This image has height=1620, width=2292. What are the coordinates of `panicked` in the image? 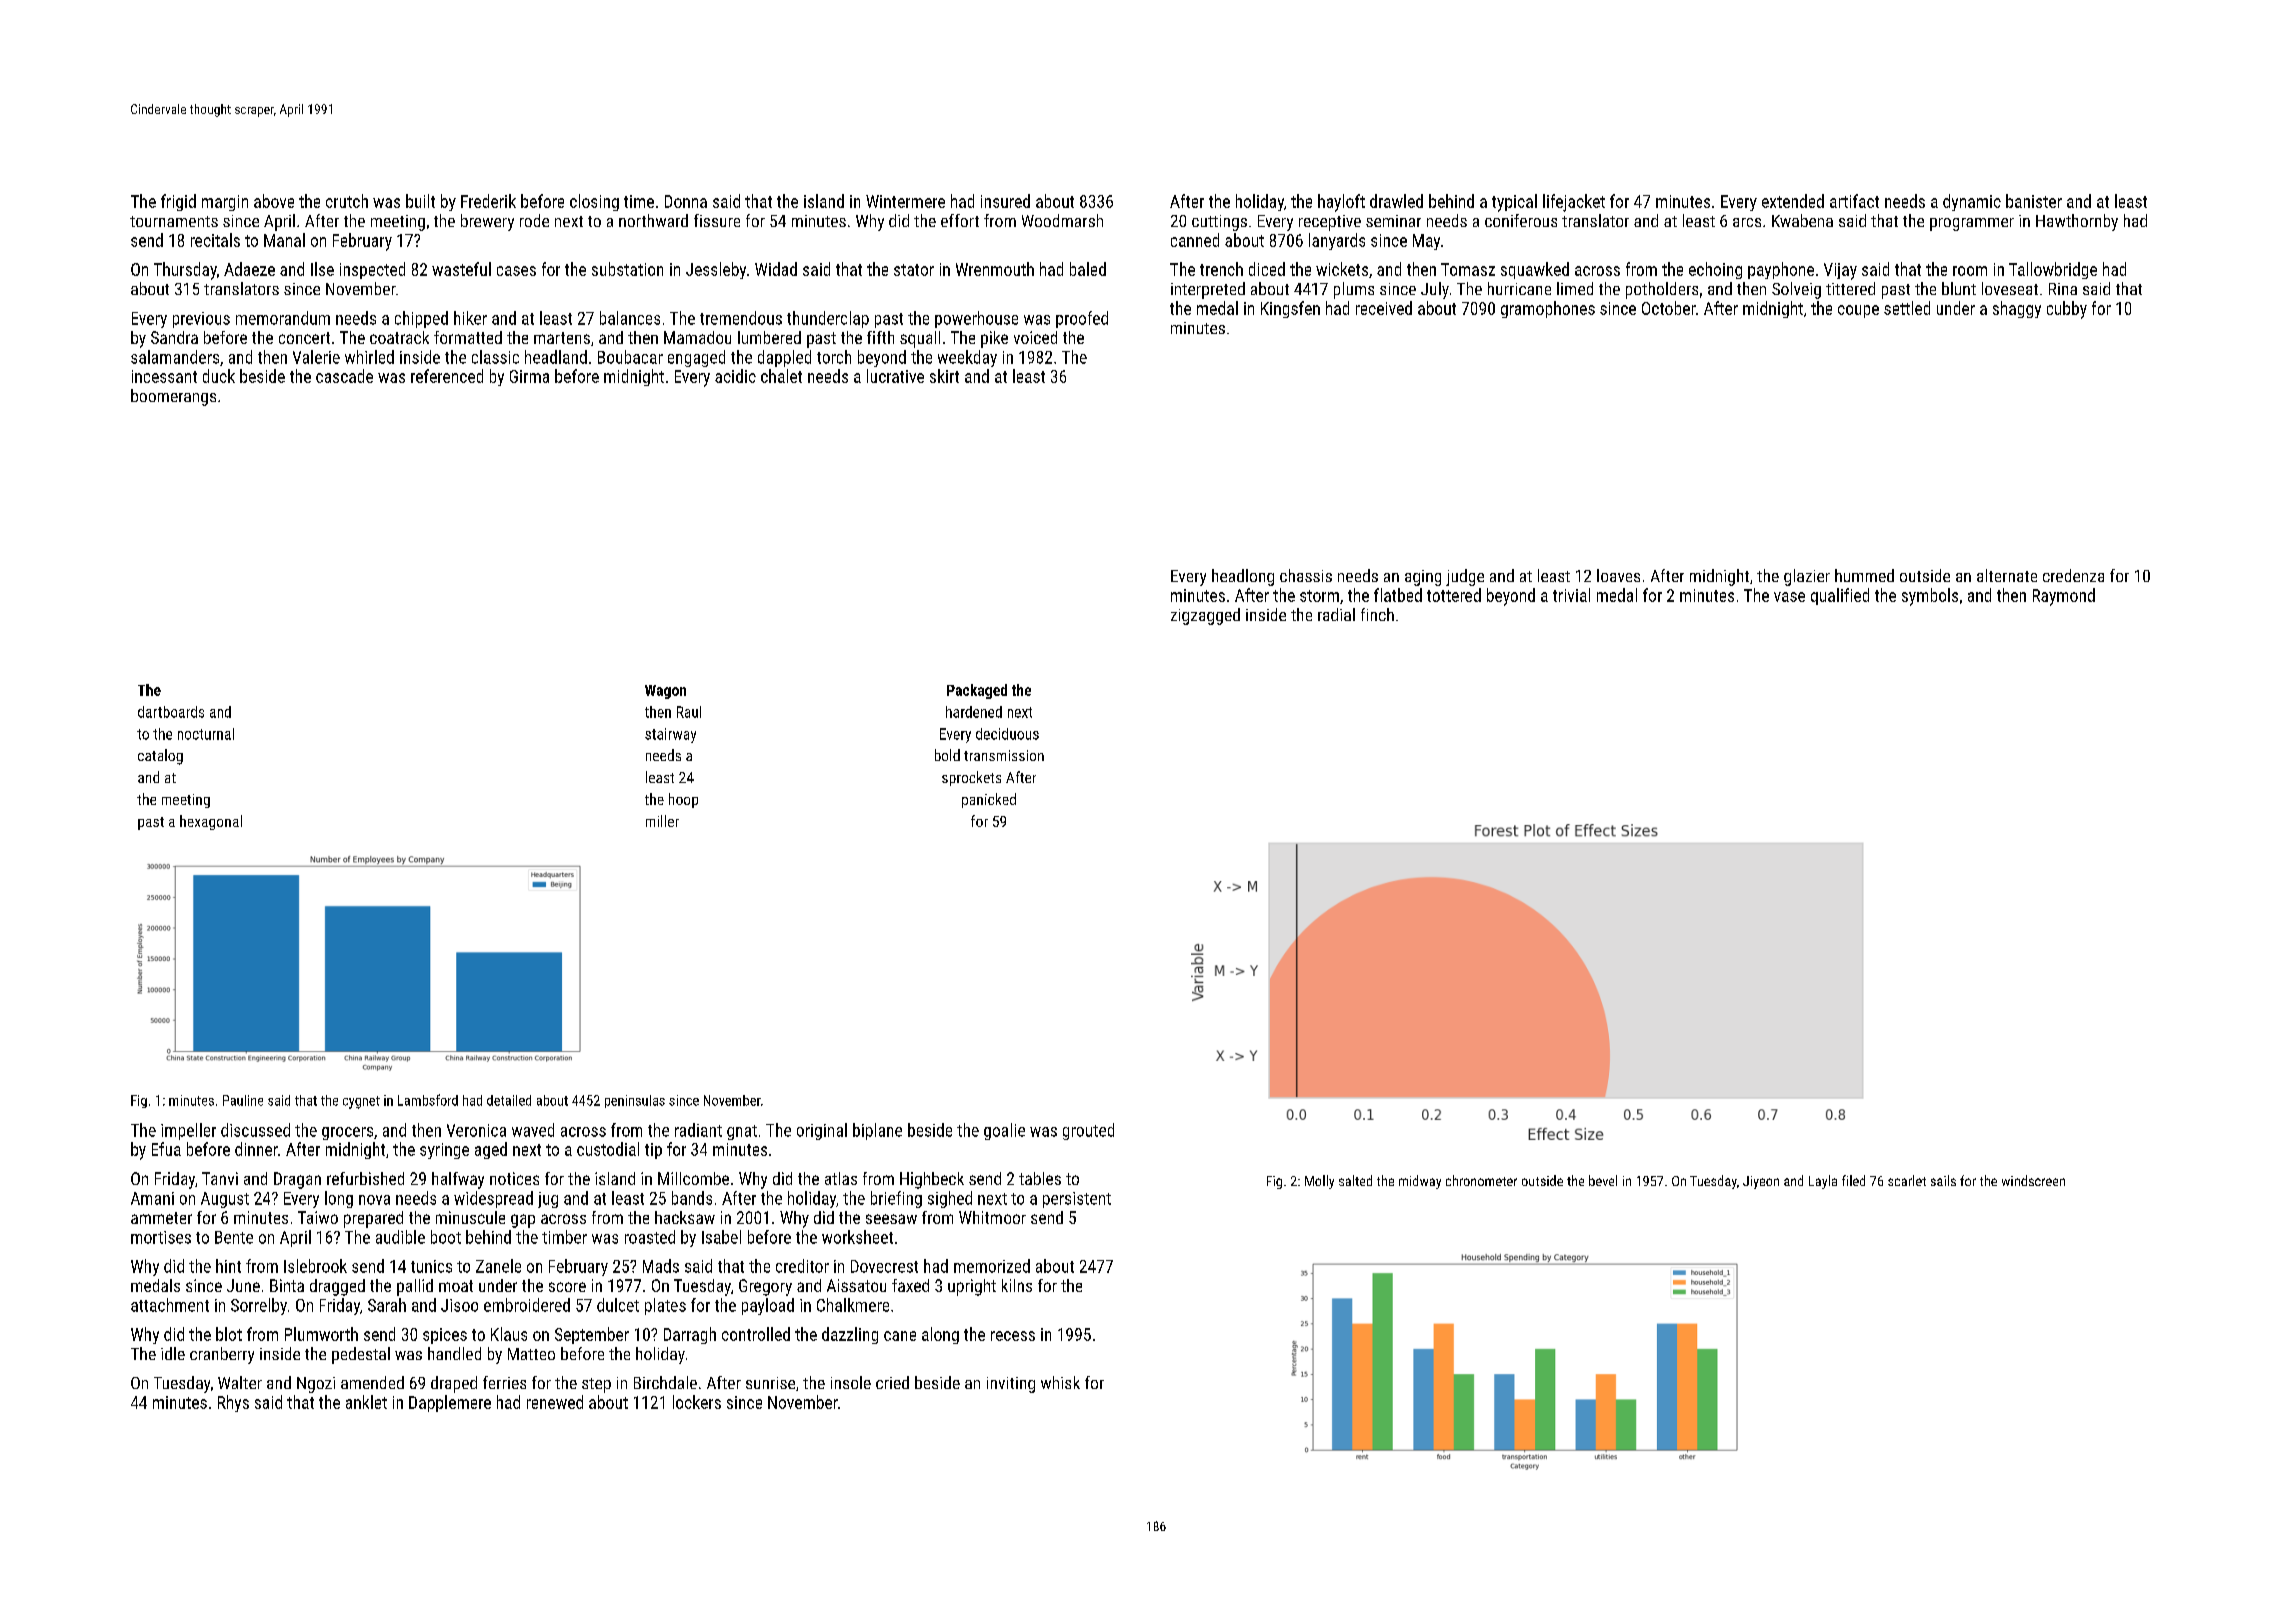 It's located at (989, 800).
